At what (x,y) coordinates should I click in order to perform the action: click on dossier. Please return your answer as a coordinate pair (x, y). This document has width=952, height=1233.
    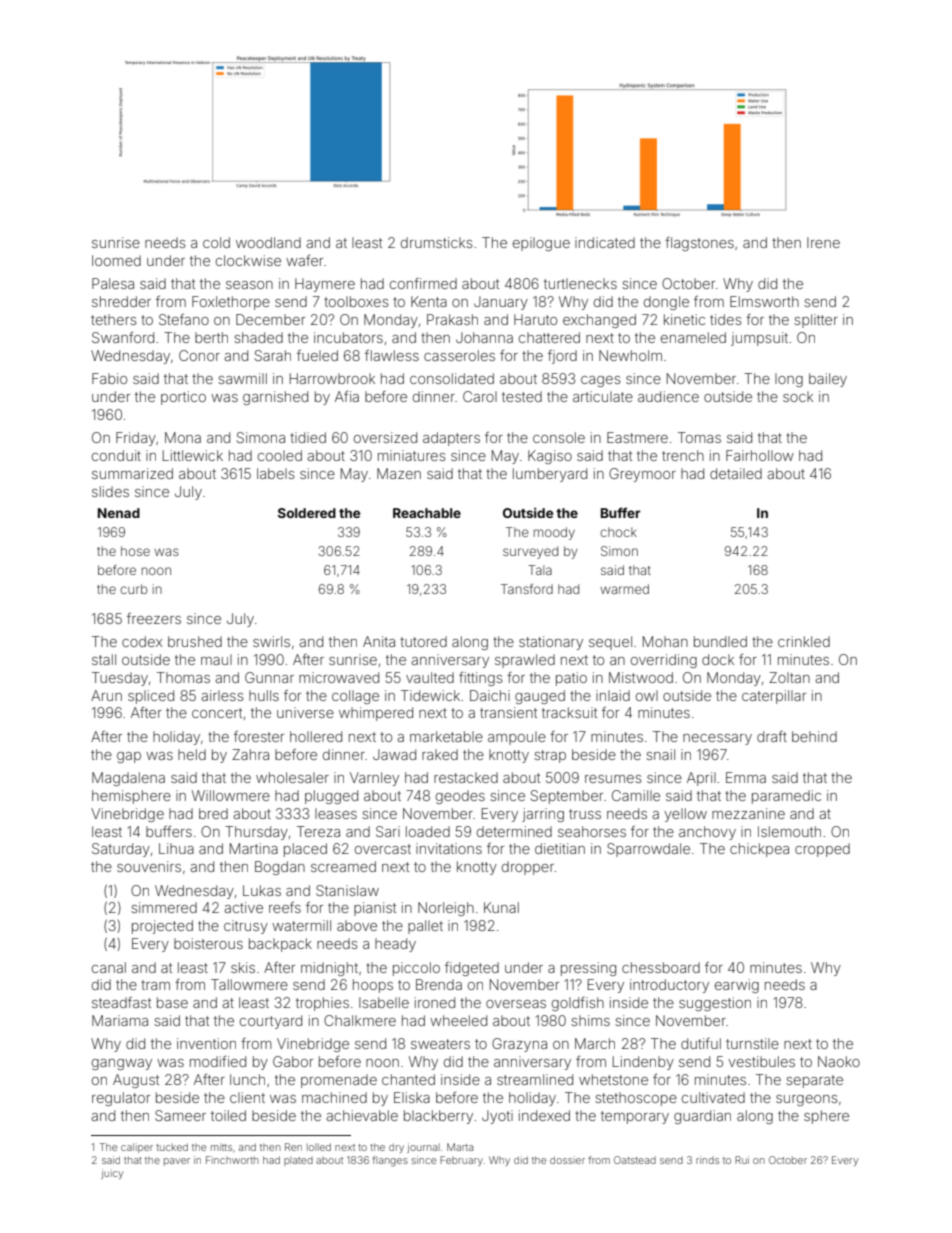
    Looking at the image, I should click on (567, 1160).
